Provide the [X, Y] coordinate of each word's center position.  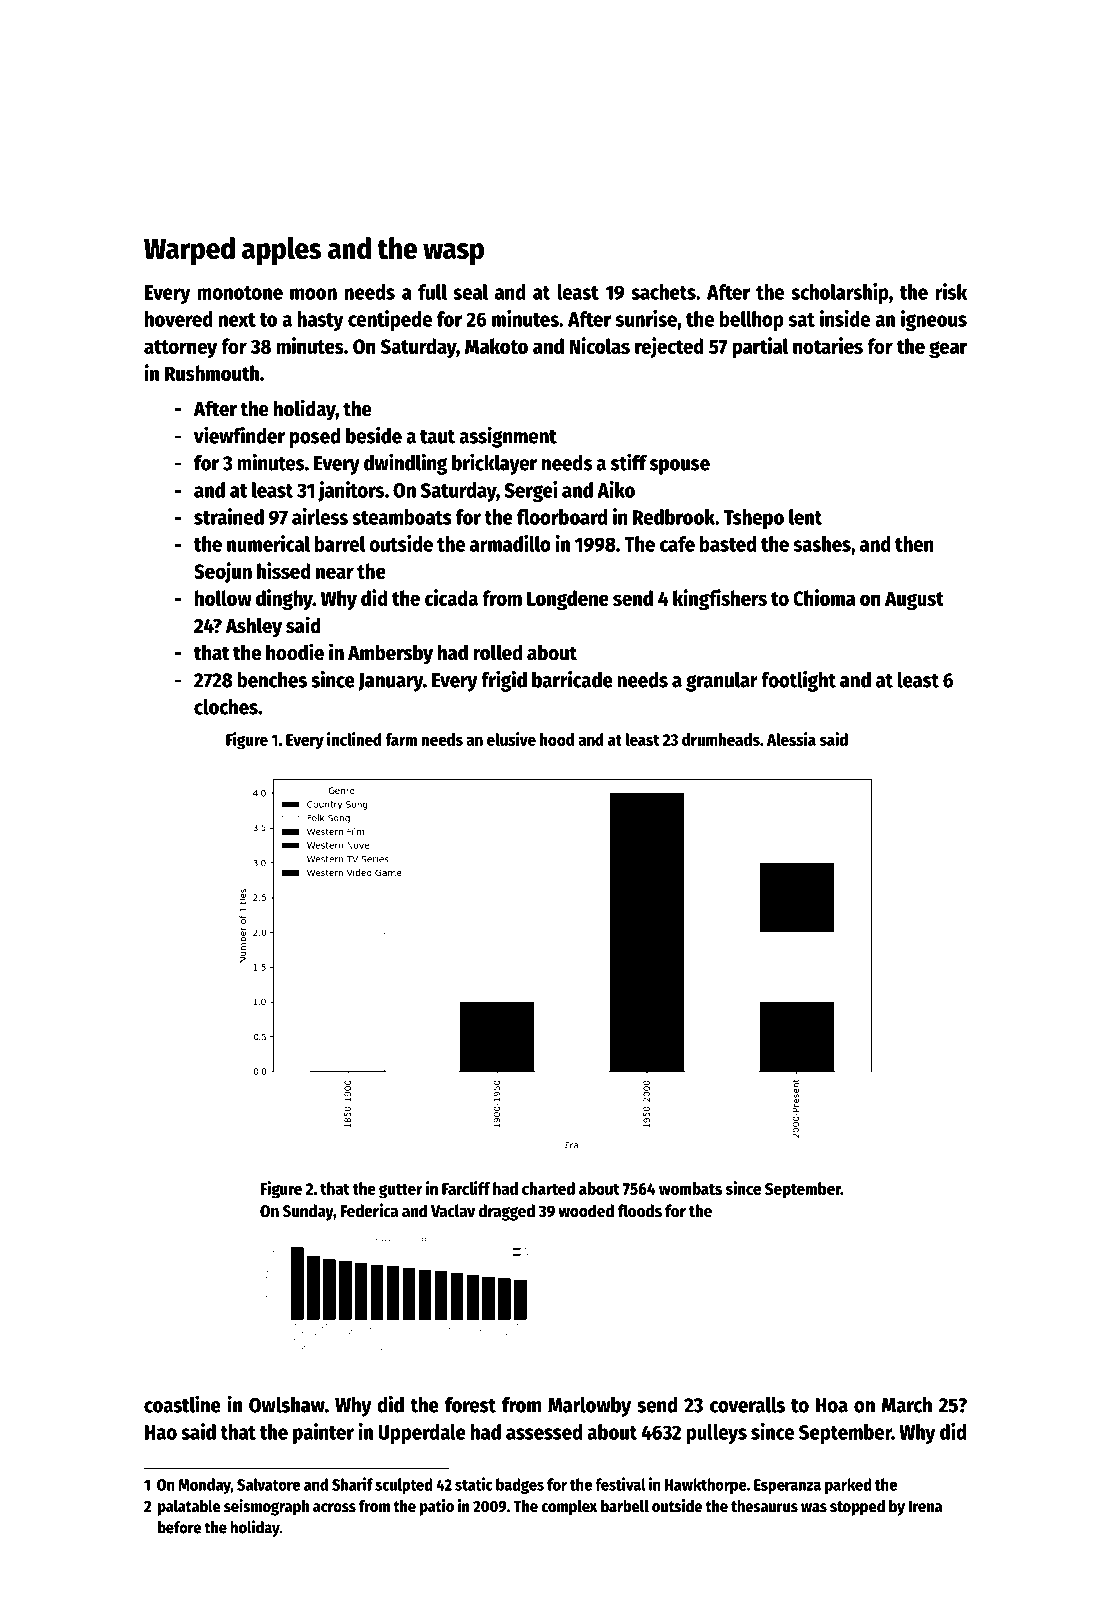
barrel [340, 544]
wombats [690, 1188]
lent [805, 517]
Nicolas [600, 345]
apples [281, 251]
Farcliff [466, 1188]
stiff [629, 462]
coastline [182, 1404]
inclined [354, 739]
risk [951, 291]
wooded [586, 1211]
